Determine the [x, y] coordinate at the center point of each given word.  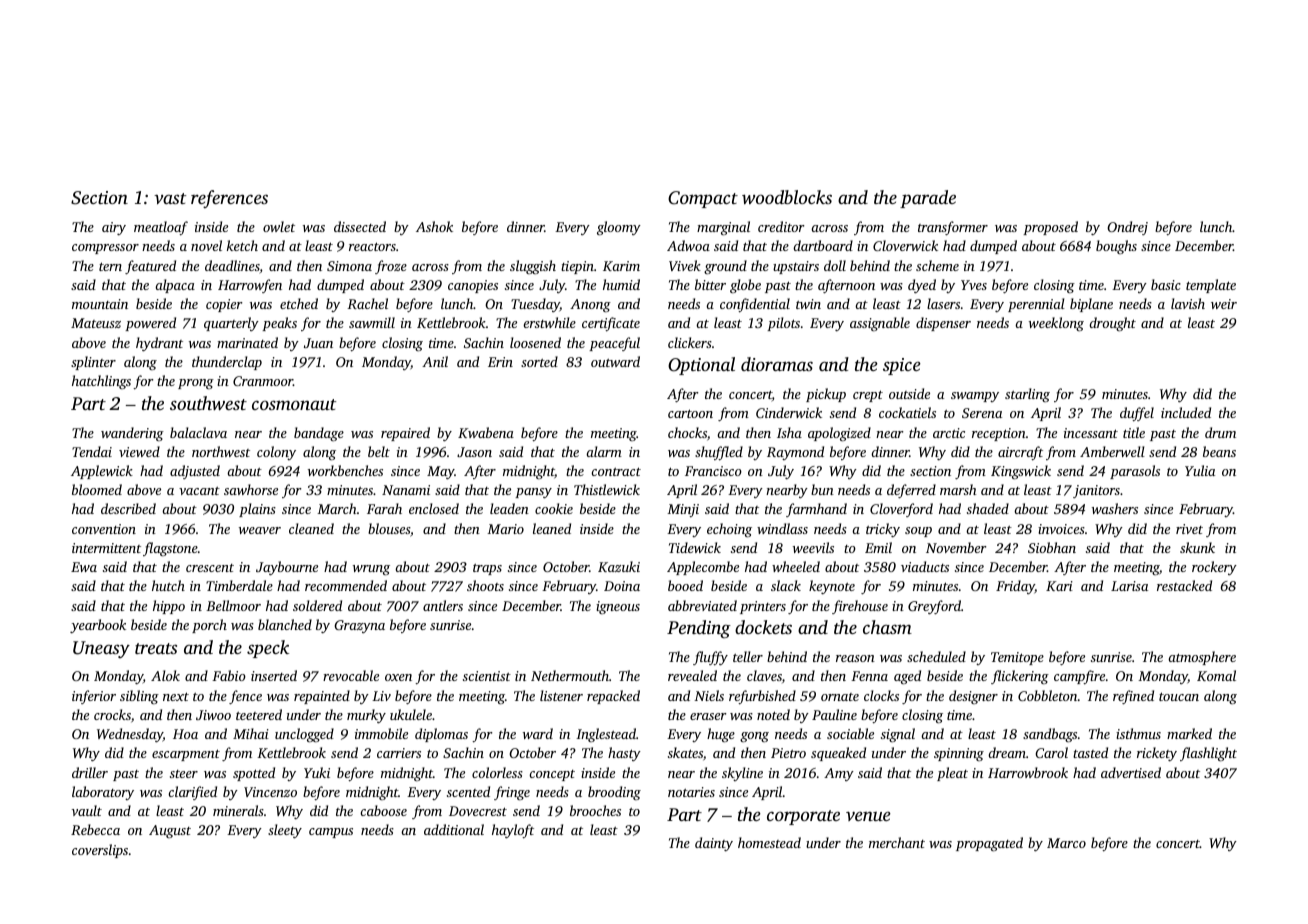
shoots [485, 585]
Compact [703, 199]
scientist [487, 676]
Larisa [1129, 586]
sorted [539, 361]
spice [902, 366]
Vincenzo [270, 792]
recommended [346, 585]
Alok [165, 675]
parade [928, 199]
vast [170, 198]
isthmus [1138, 733]
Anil [435, 361]
